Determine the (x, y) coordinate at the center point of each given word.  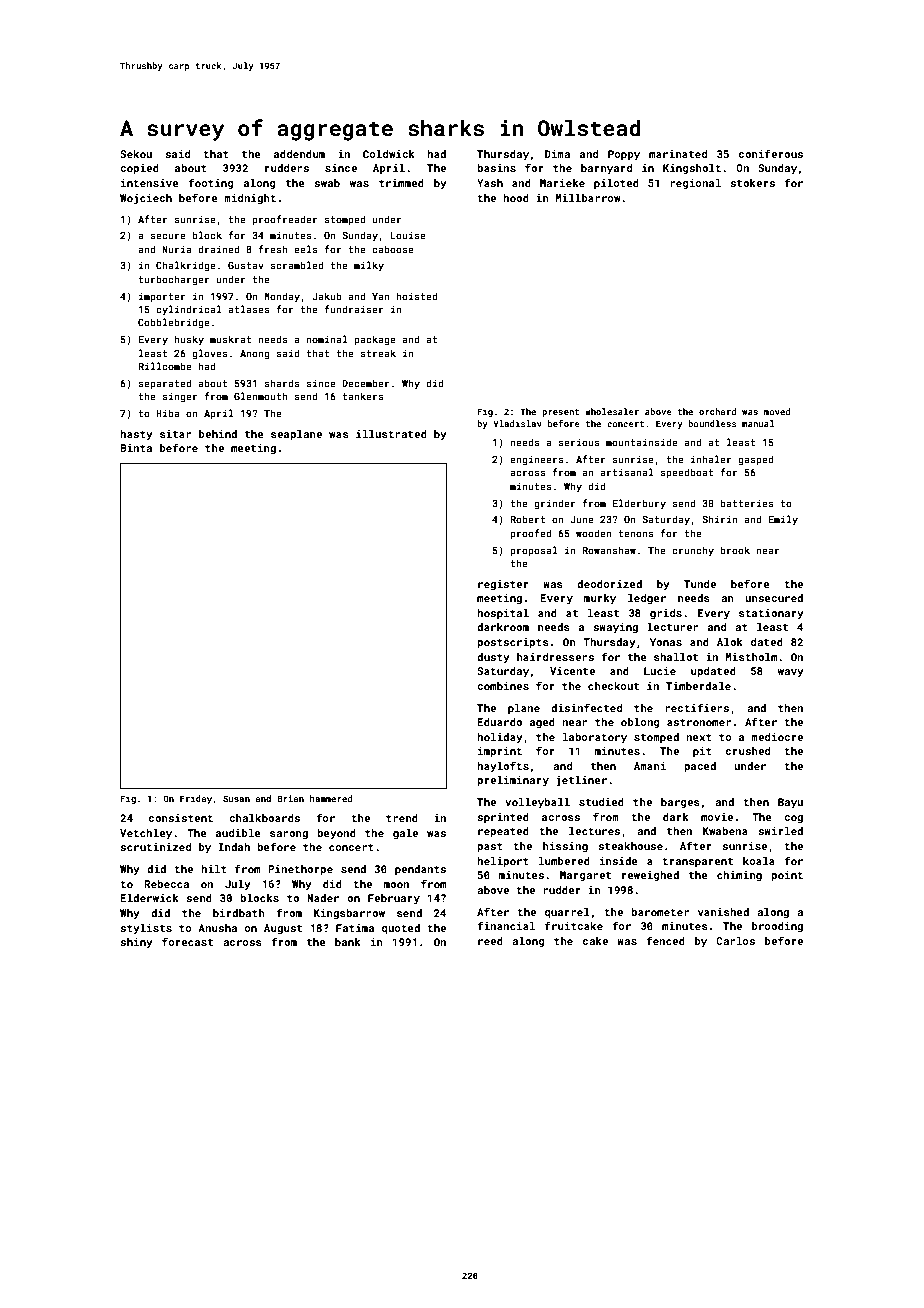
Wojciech (146, 199)
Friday (196, 799)
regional (696, 184)
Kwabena (725, 831)
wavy (791, 673)
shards (282, 383)
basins (496, 168)
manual (758, 423)
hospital (503, 614)
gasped (756, 460)
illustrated (391, 434)
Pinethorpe (300, 870)
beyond (336, 834)
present (560, 413)
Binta (136, 448)
